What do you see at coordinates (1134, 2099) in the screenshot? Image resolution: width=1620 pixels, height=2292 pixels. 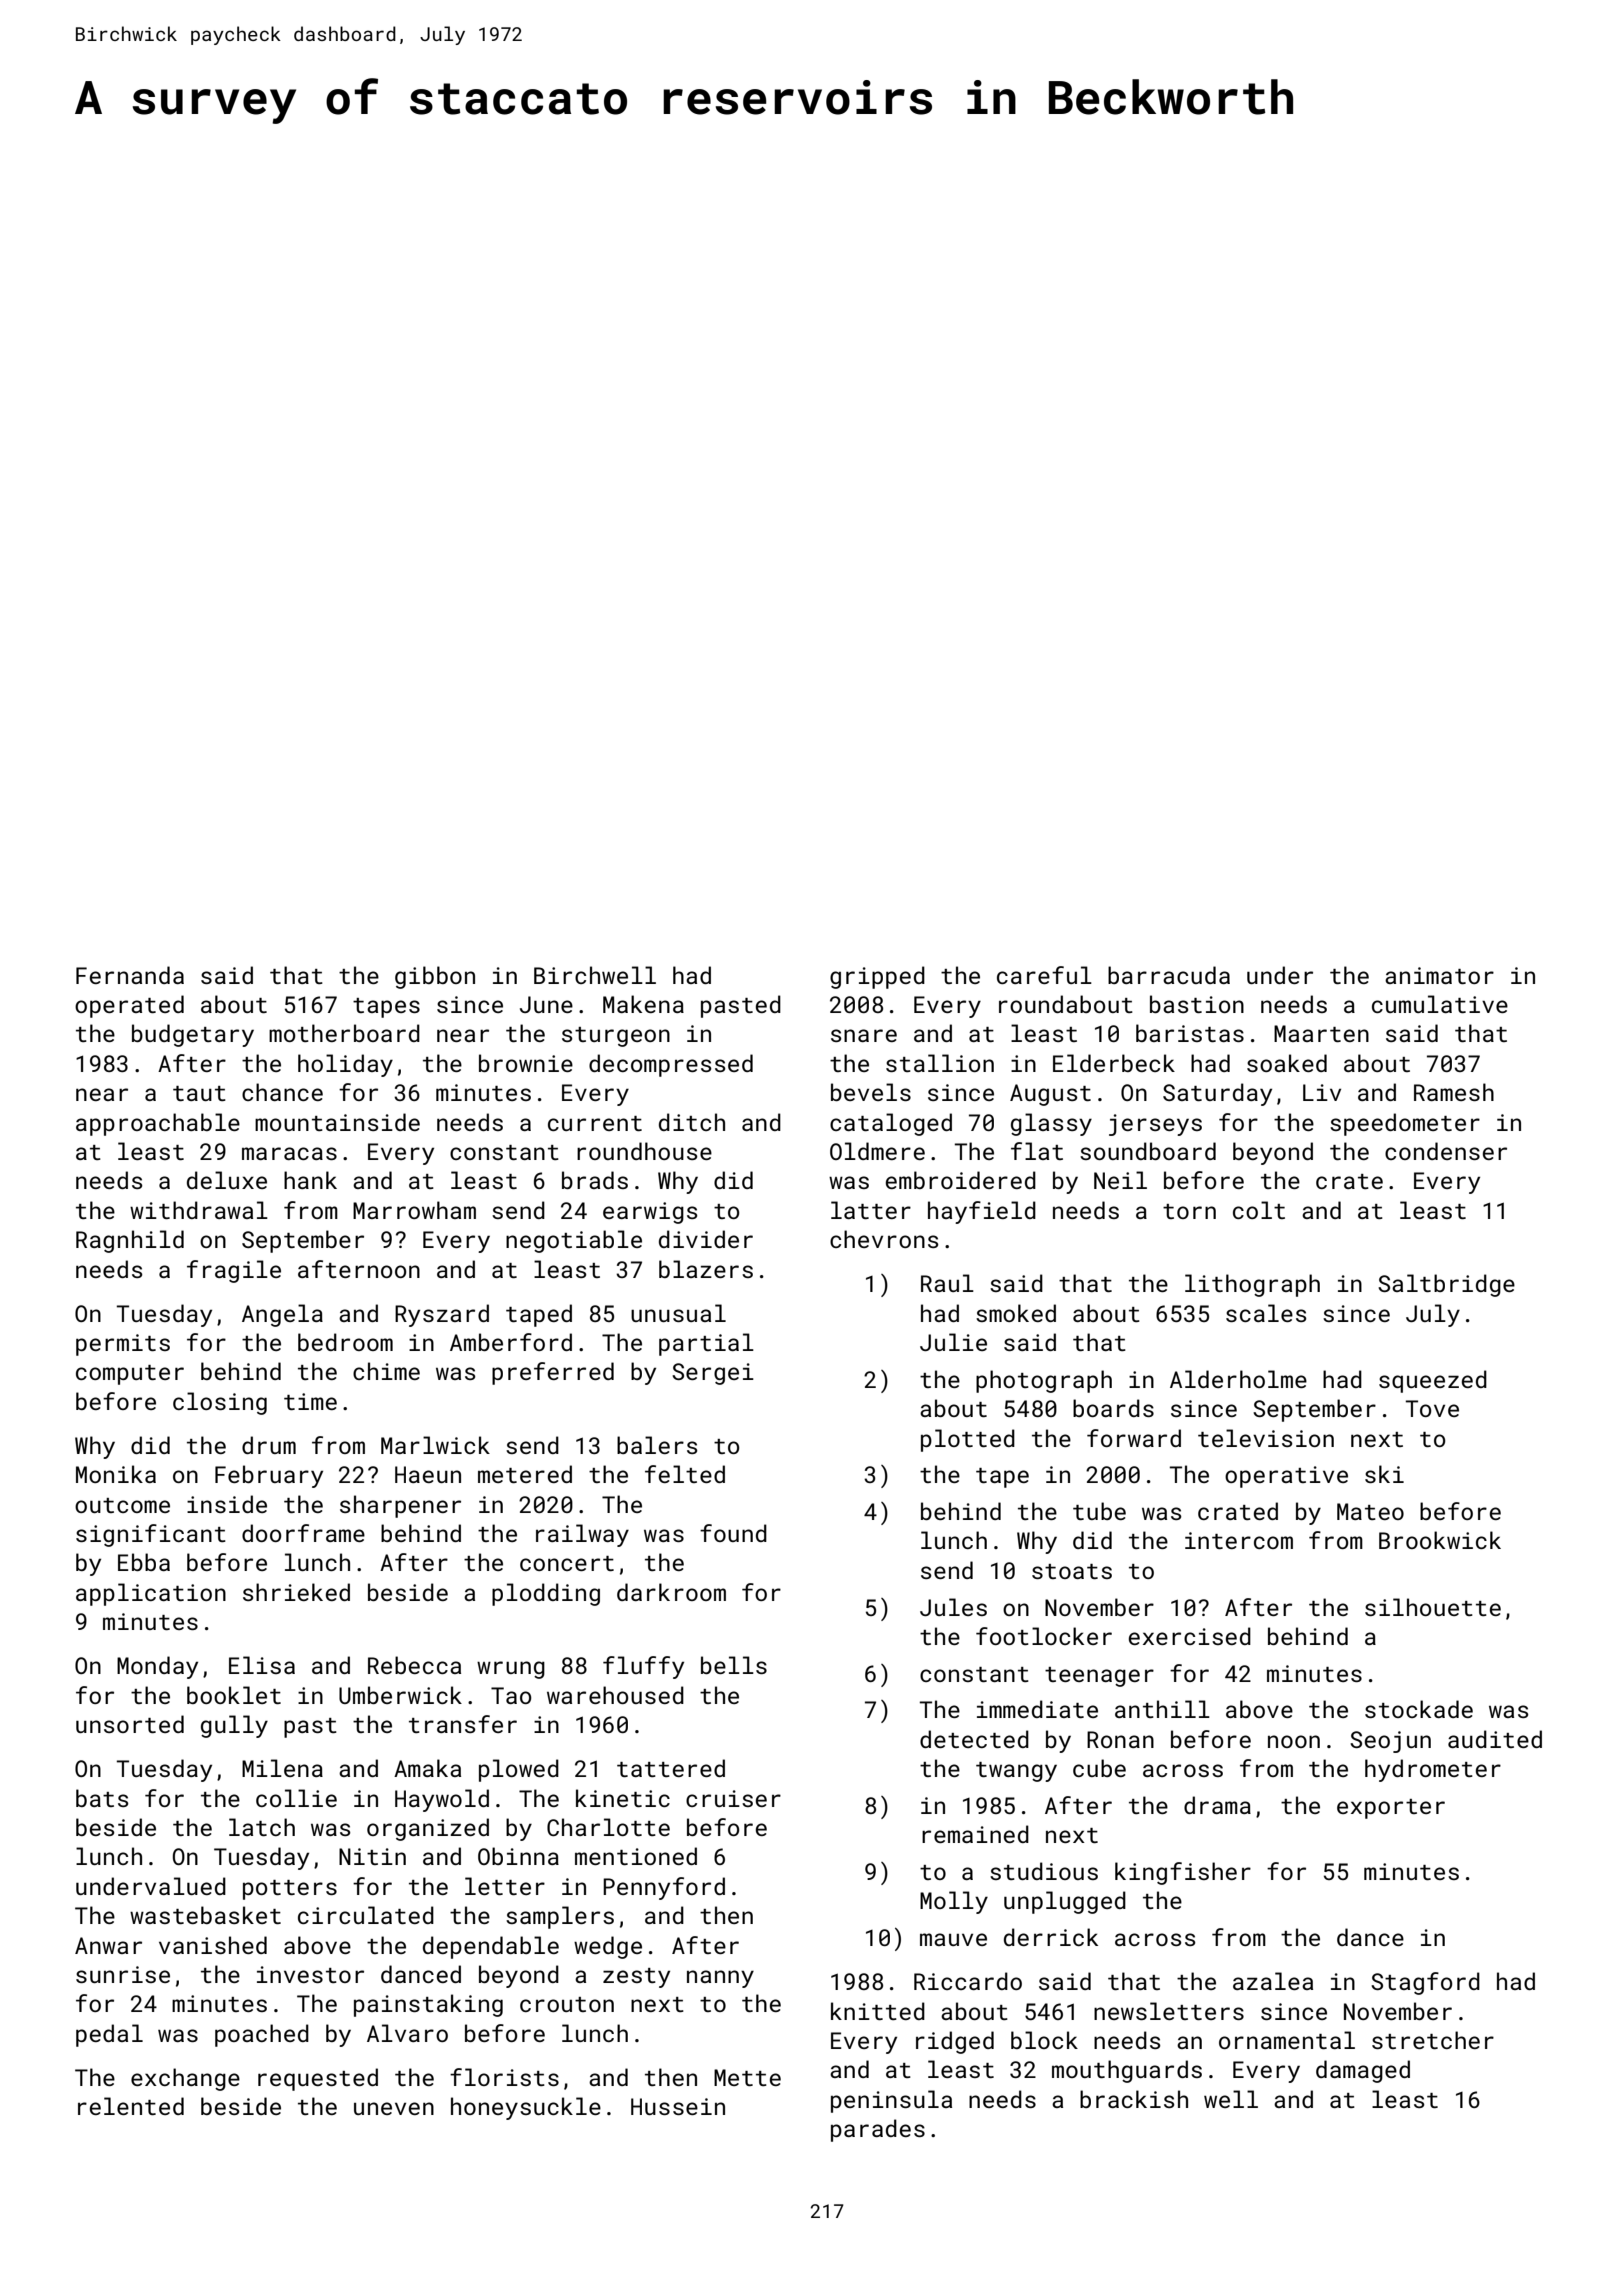 I see `brackish` at bounding box center [1134, 2099].
